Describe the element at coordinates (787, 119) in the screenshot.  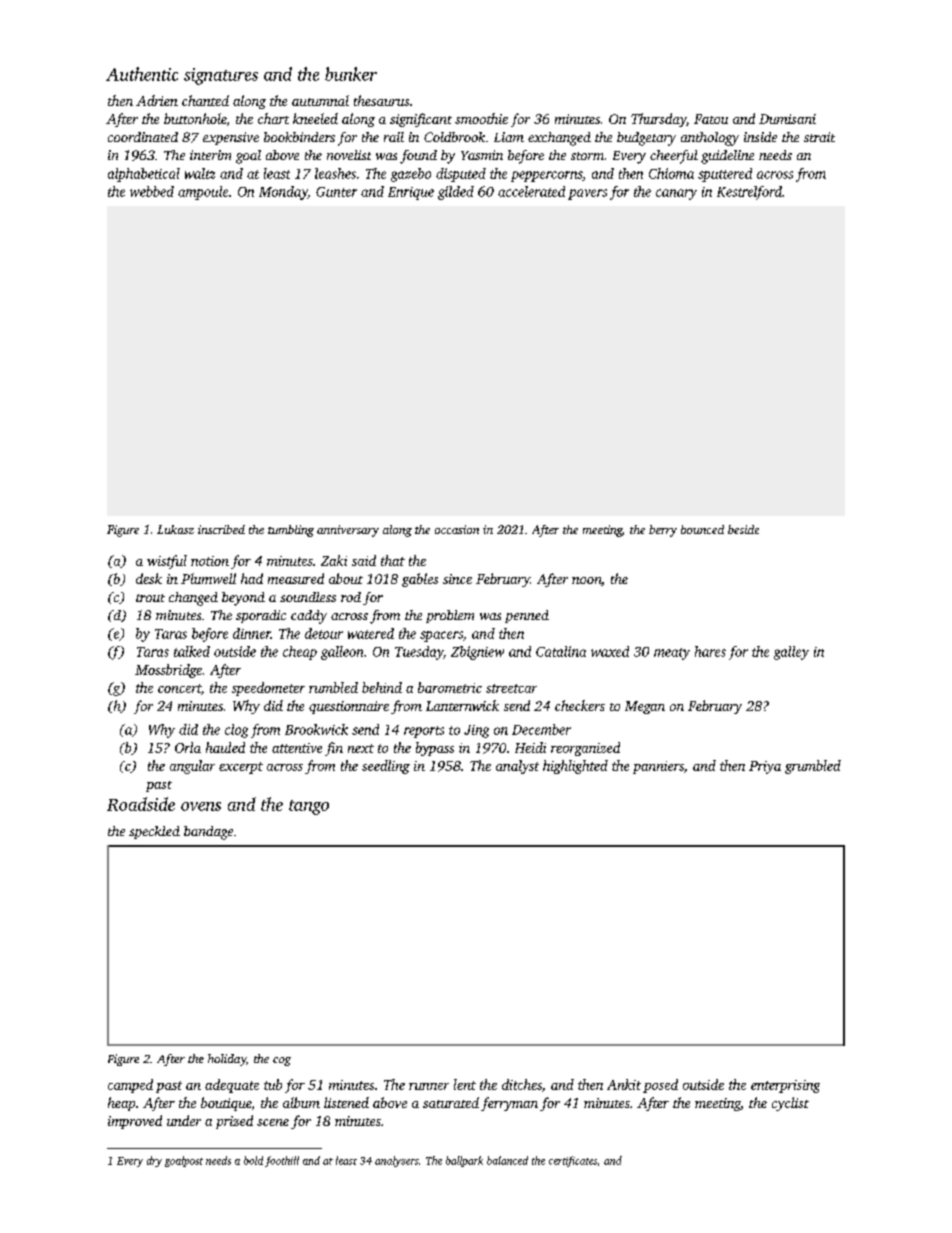
I see `Dumisani` at that location.
